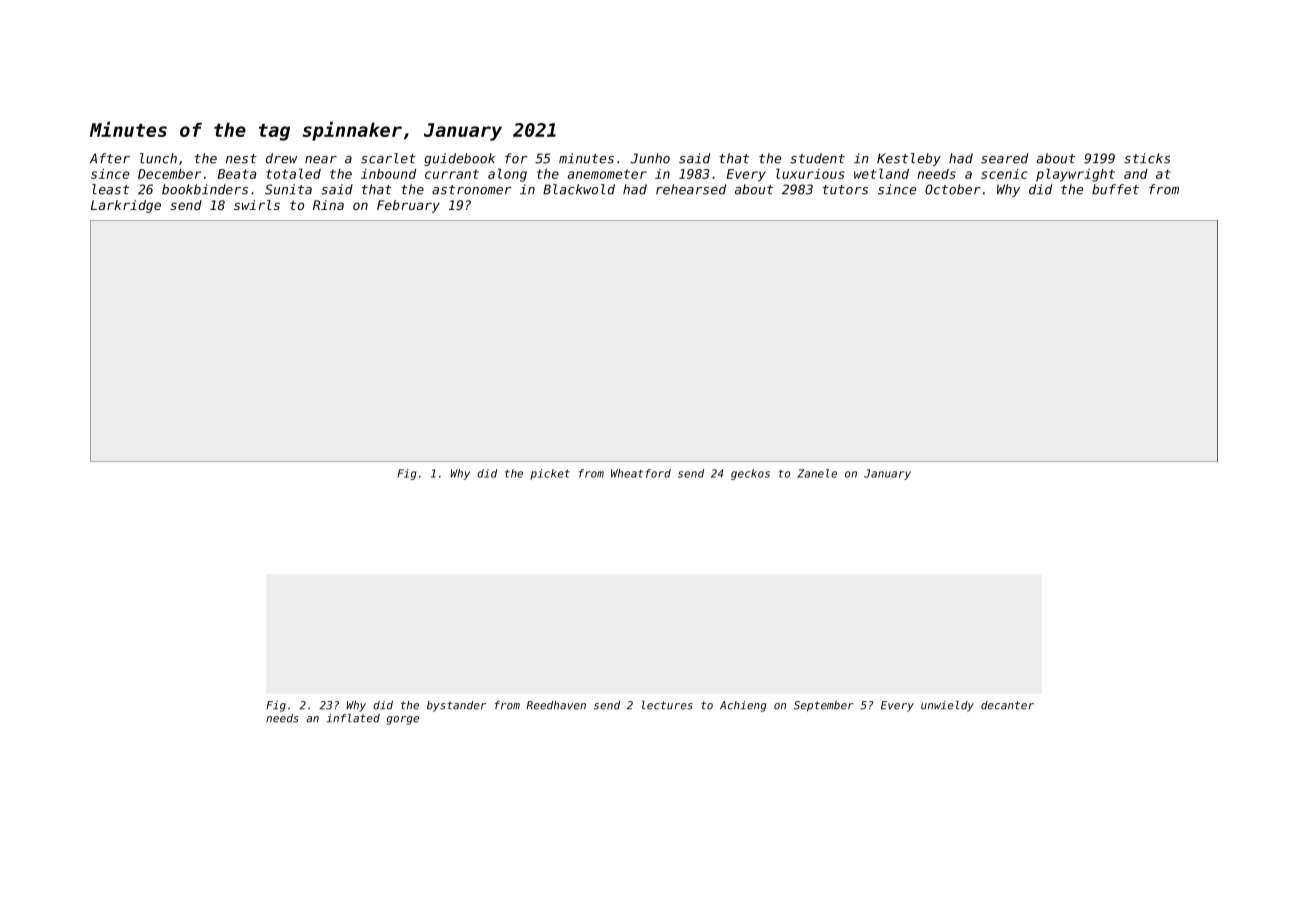  I want to click on geckos, so click(750, 474).
